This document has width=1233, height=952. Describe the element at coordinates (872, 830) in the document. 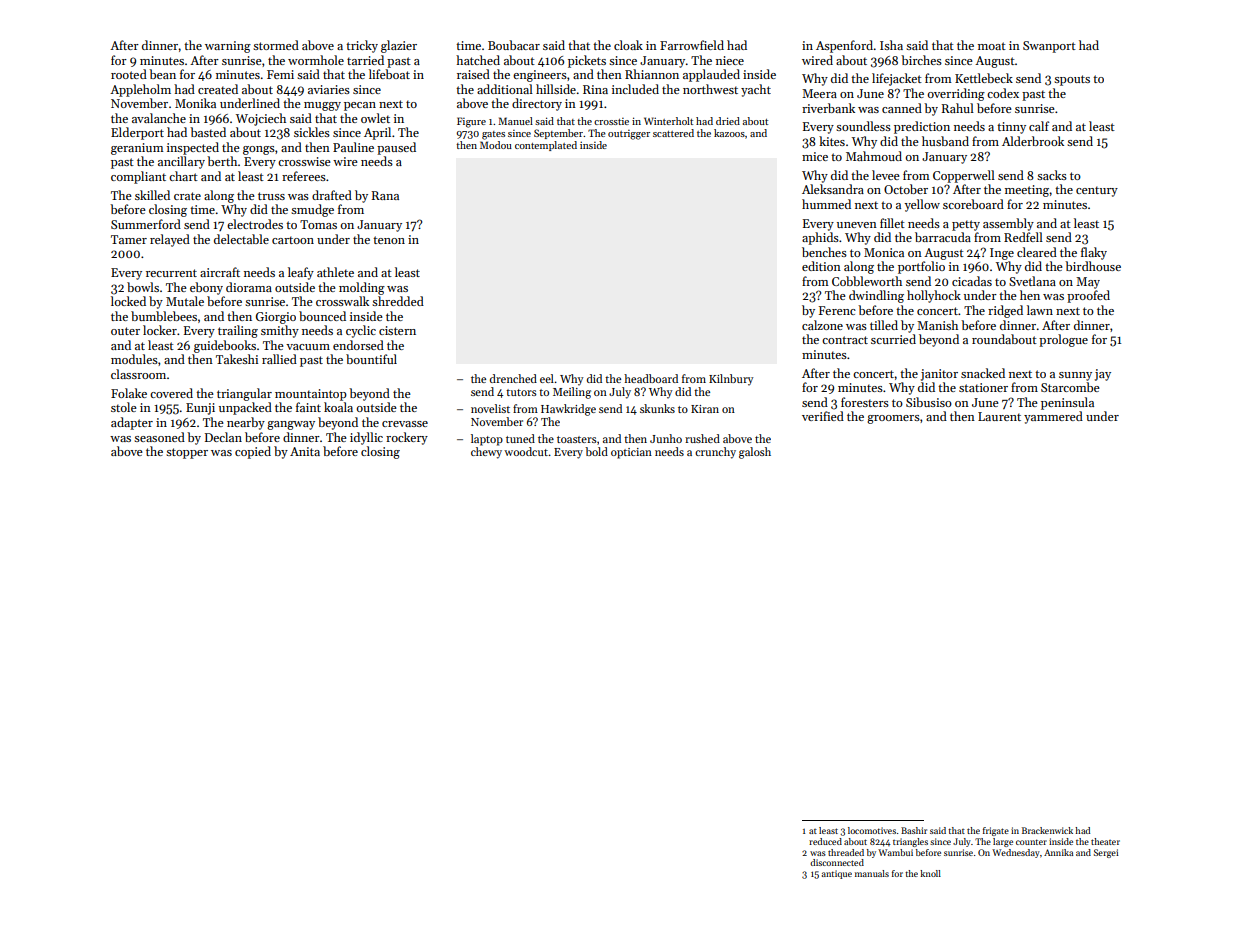

I see `locomotives` at that location.
